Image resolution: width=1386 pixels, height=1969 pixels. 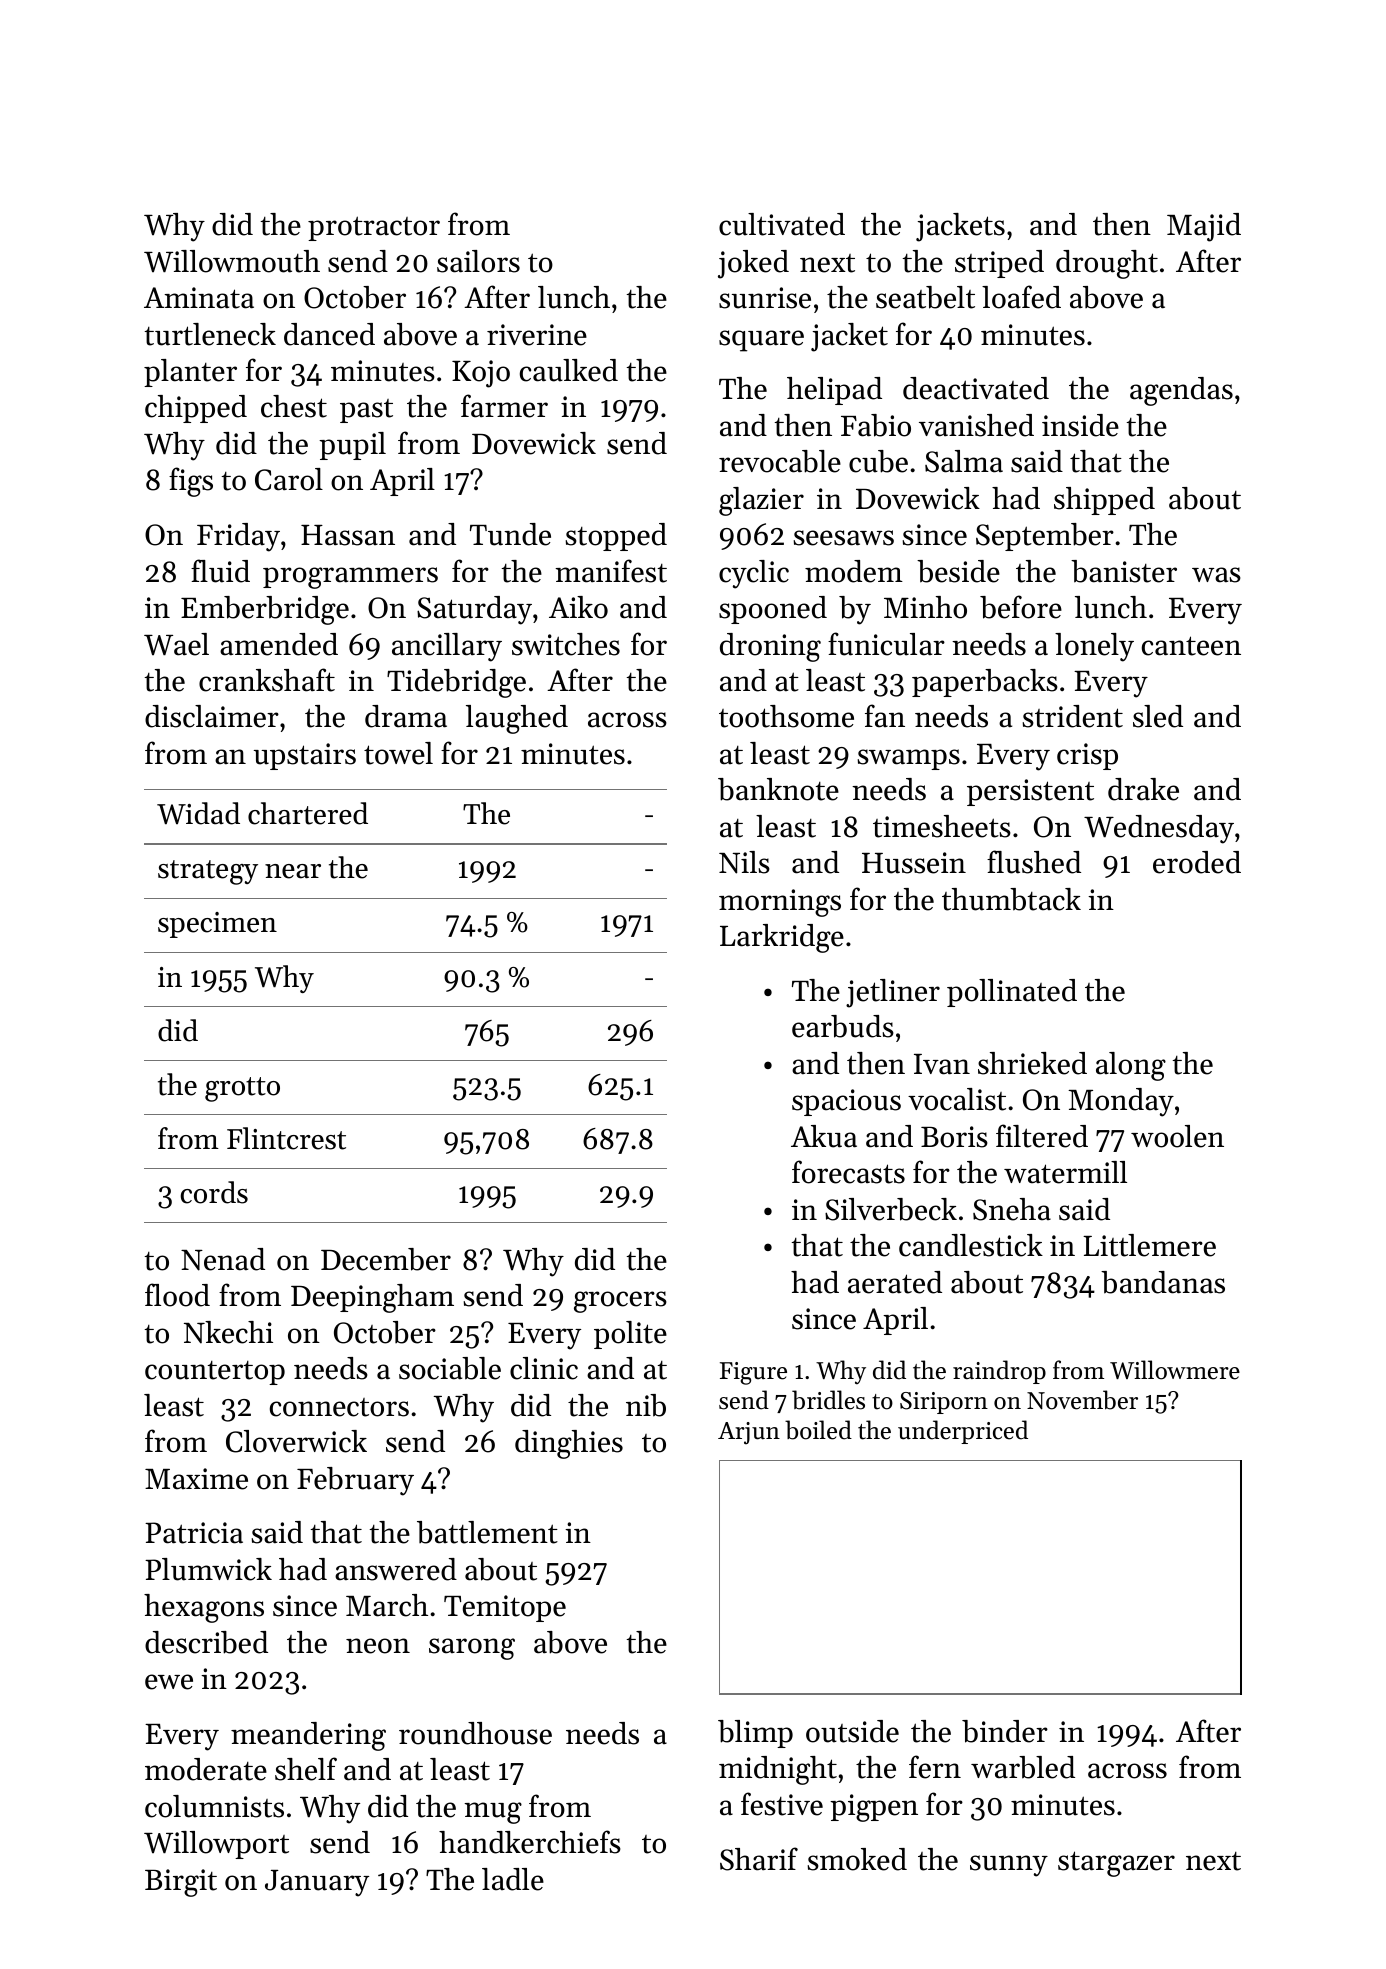 What do you see at coordinates (374, 228) in the page?
I see `protractor` at bounding box center [374, 228].
